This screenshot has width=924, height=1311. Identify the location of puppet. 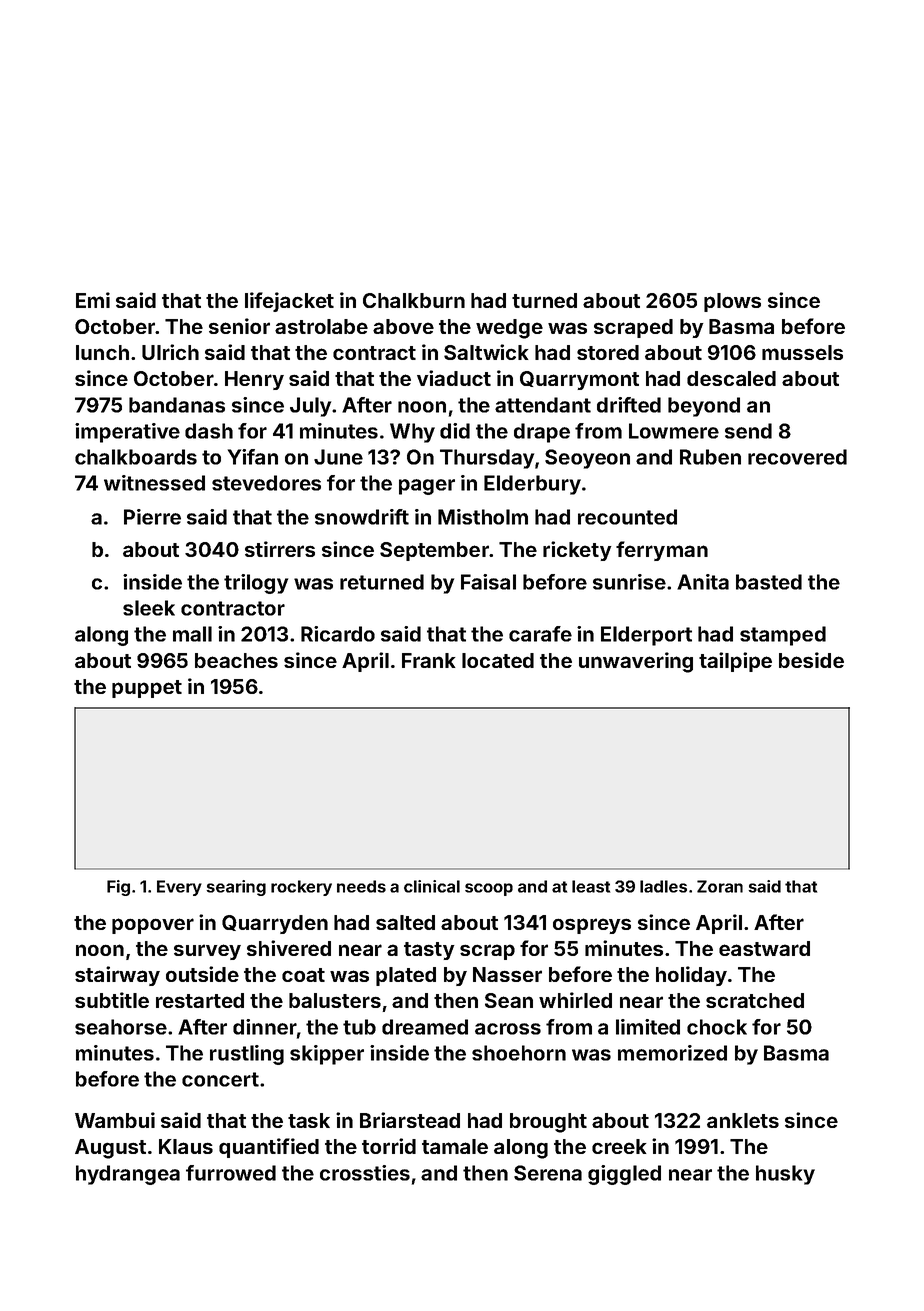
(147, 689).
